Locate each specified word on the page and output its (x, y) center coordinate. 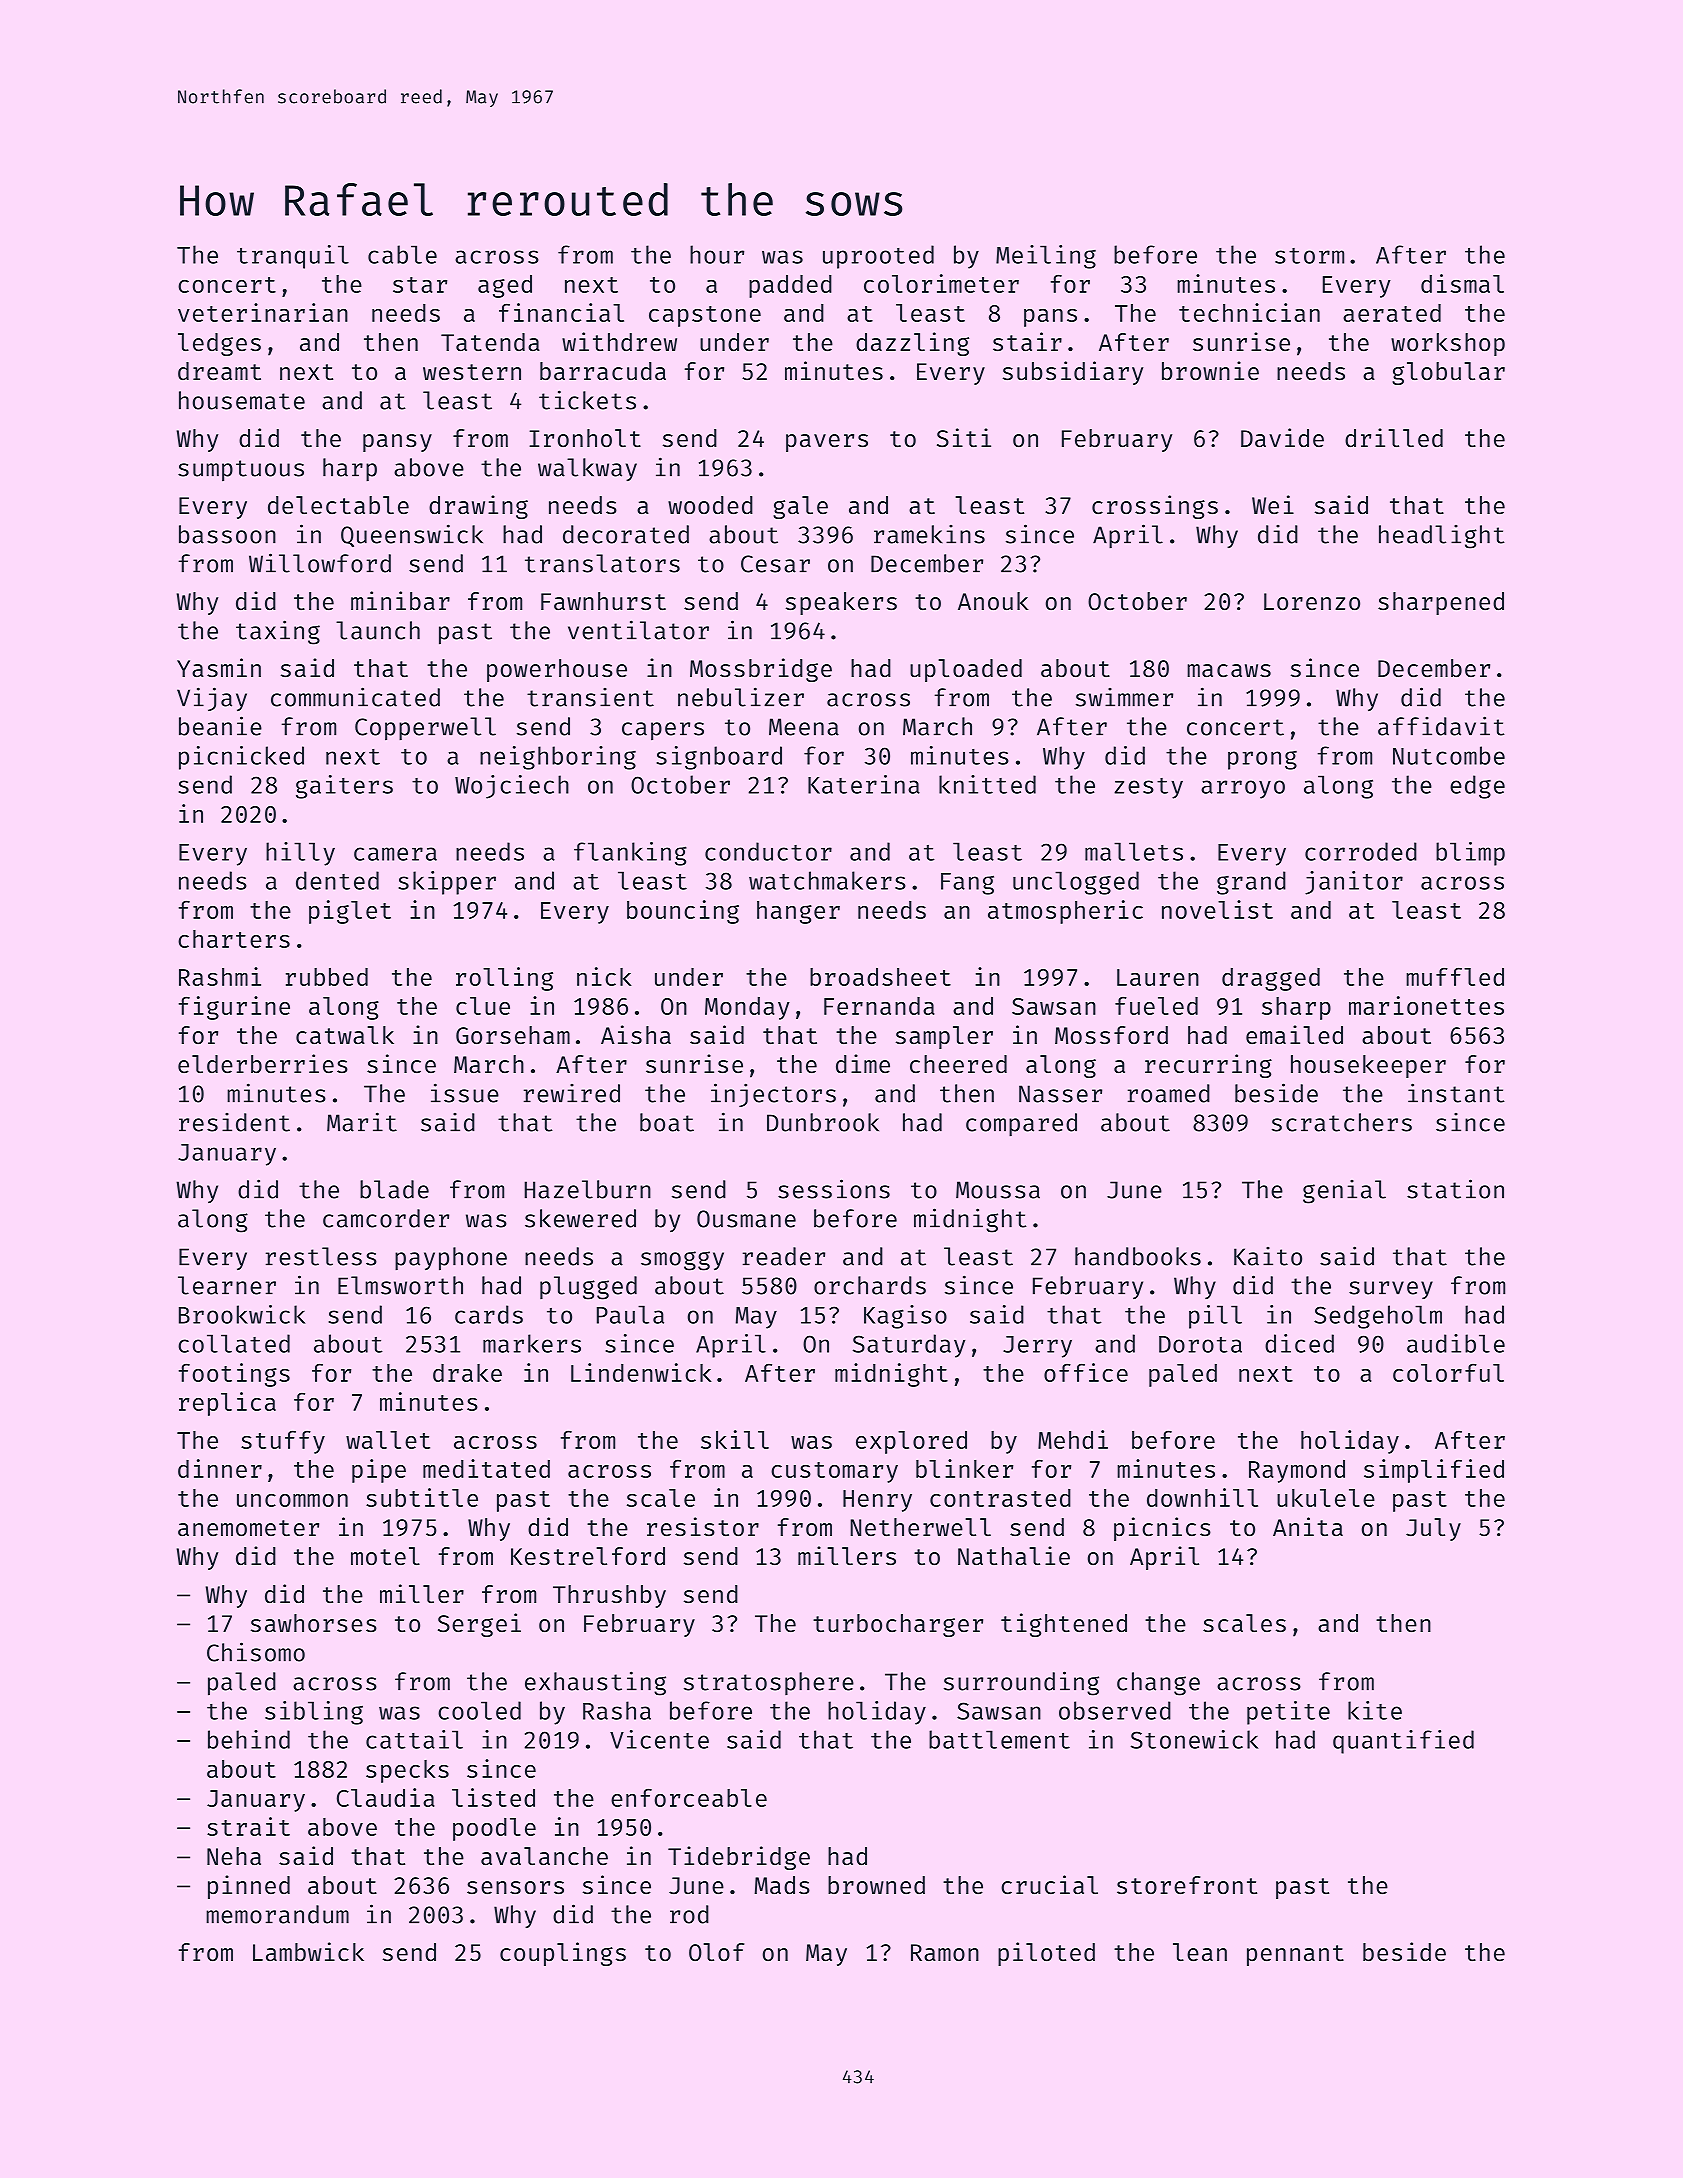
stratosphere (769, 1683)
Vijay (212, 699)
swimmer (1124, 697)
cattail (414, 1739)
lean (1200, 1952)
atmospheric (1065, 912)
